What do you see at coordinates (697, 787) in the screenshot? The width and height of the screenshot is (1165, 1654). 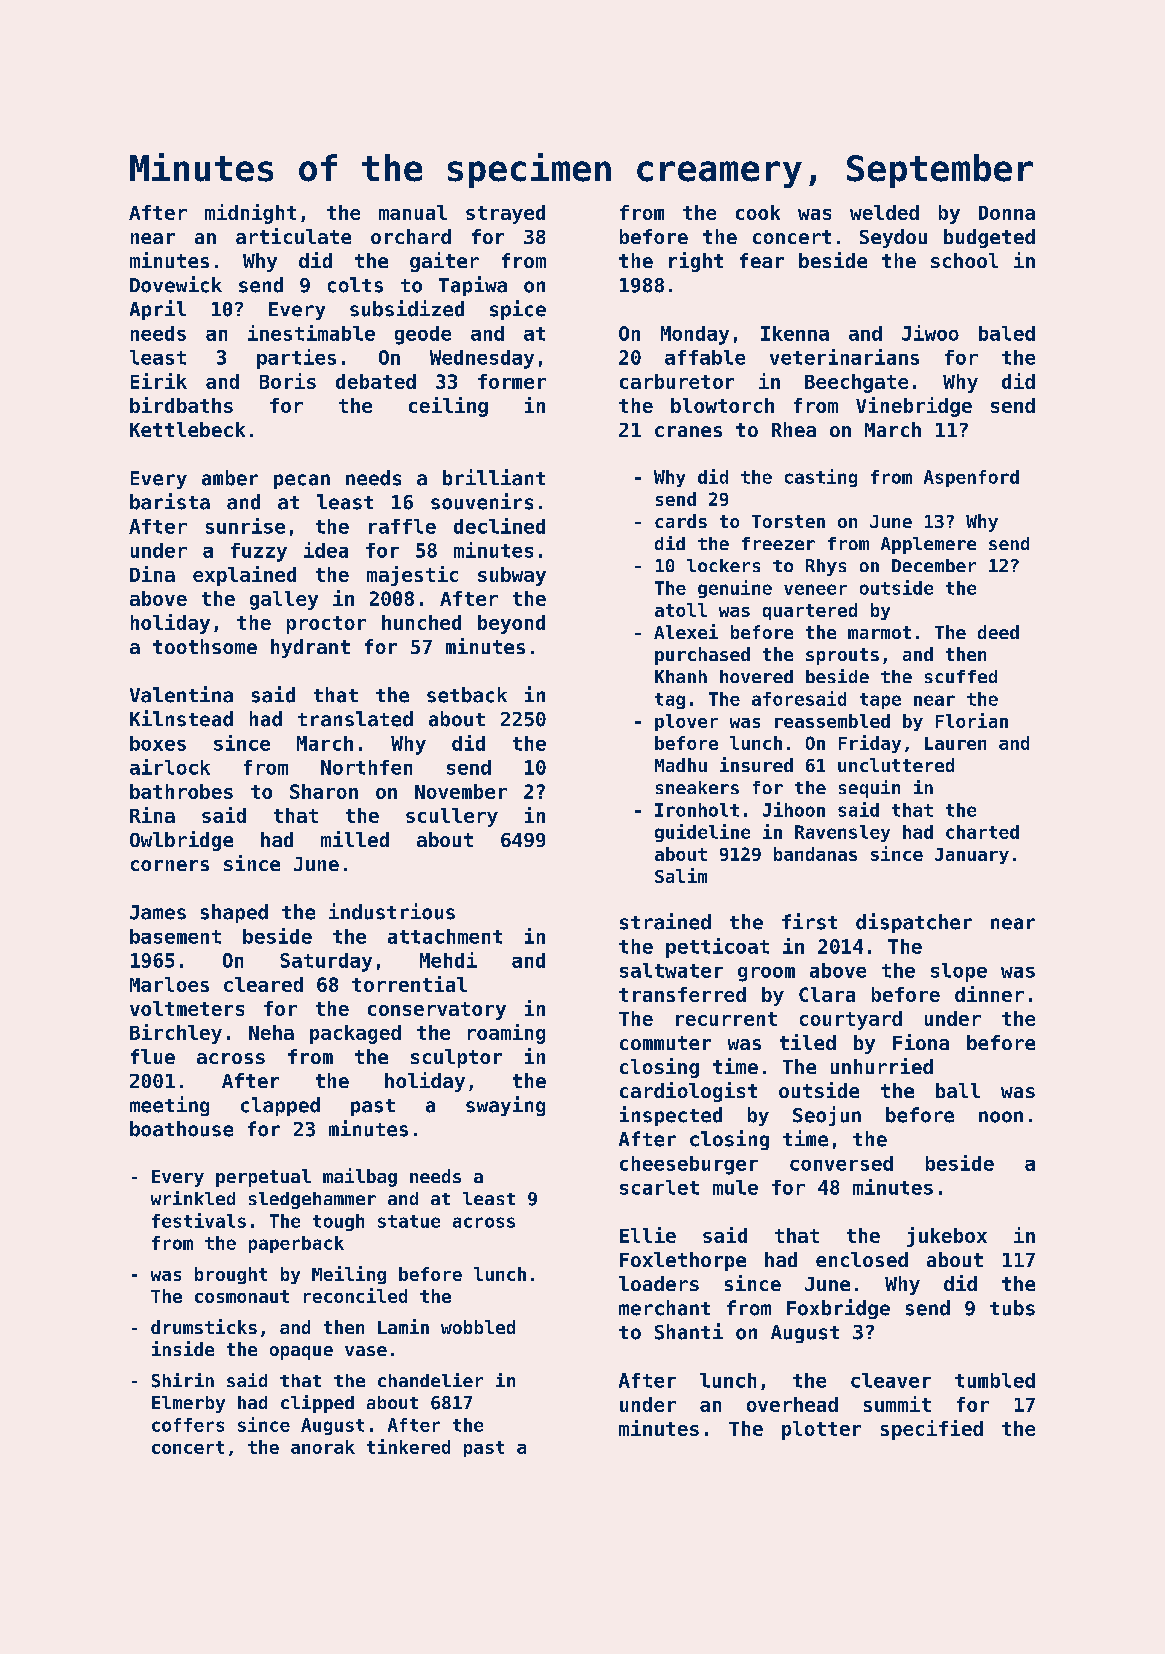 I see `sneakers` at bounding box center [697, 787].
